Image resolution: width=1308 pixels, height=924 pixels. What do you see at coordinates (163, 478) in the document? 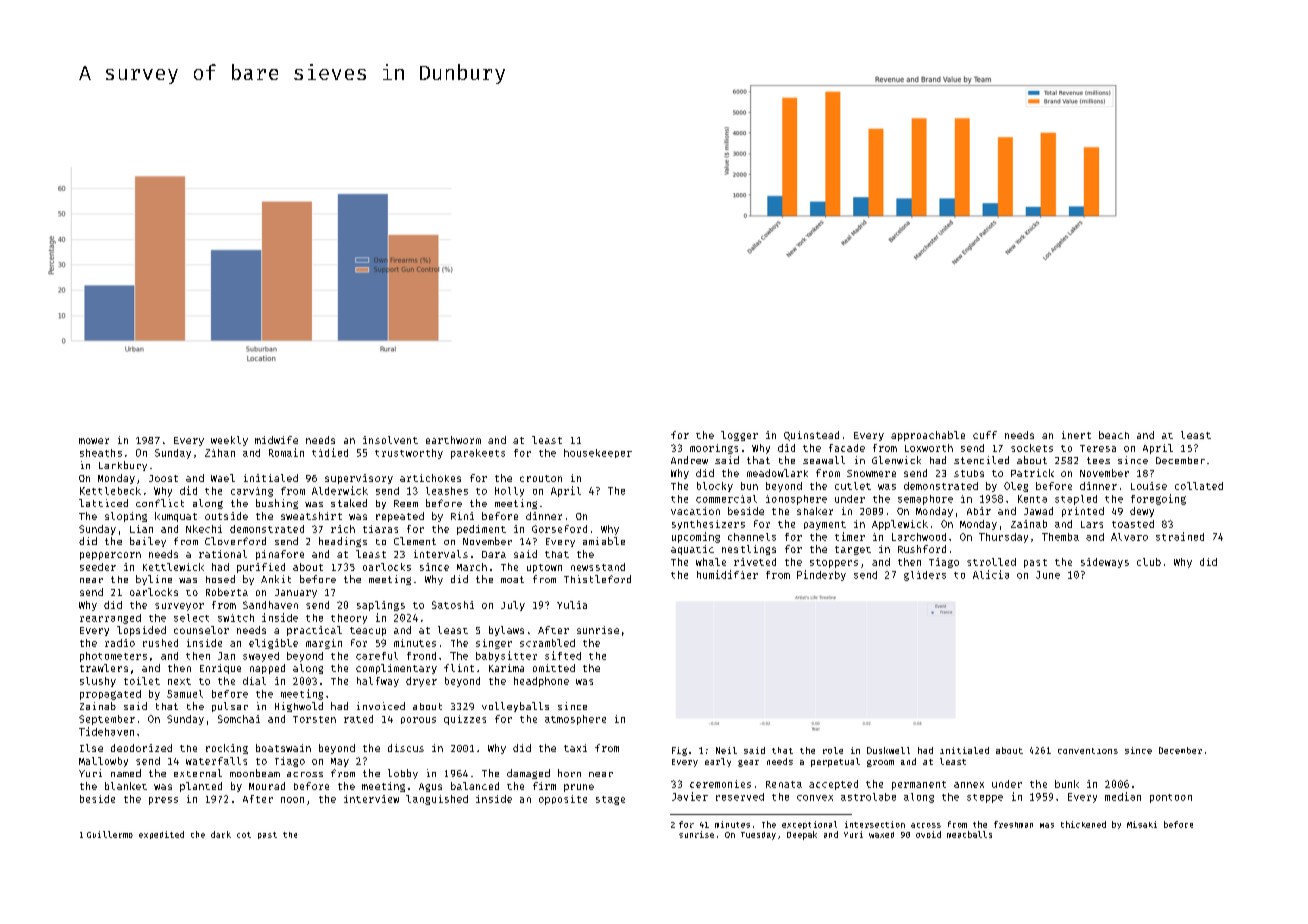
I see `Joost` at bounding box center [163, 478].
